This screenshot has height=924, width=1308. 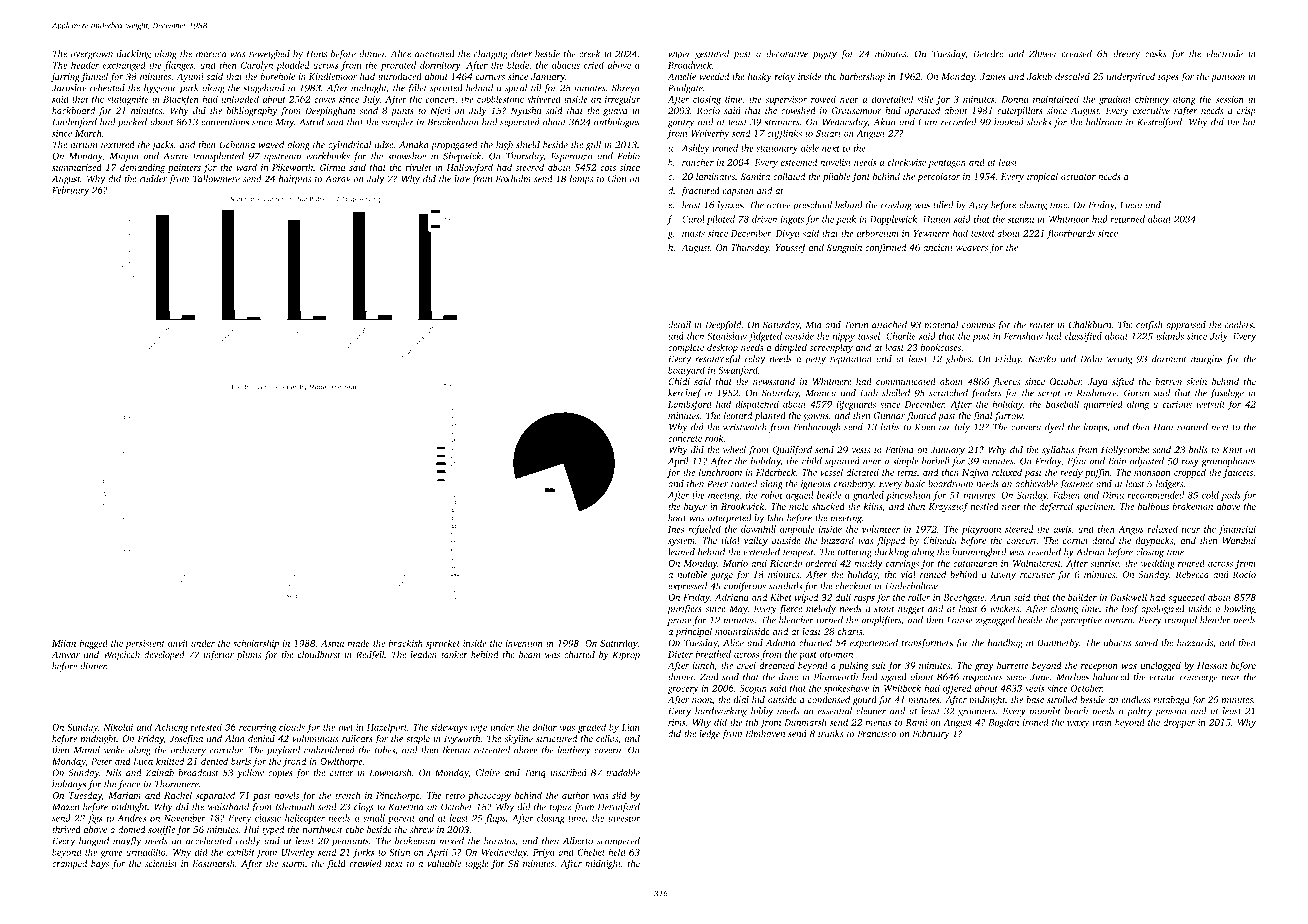 What do you see at coordinates (679, 325) in the screenshot?
I see `detail` at bounding box center [679, 325].
